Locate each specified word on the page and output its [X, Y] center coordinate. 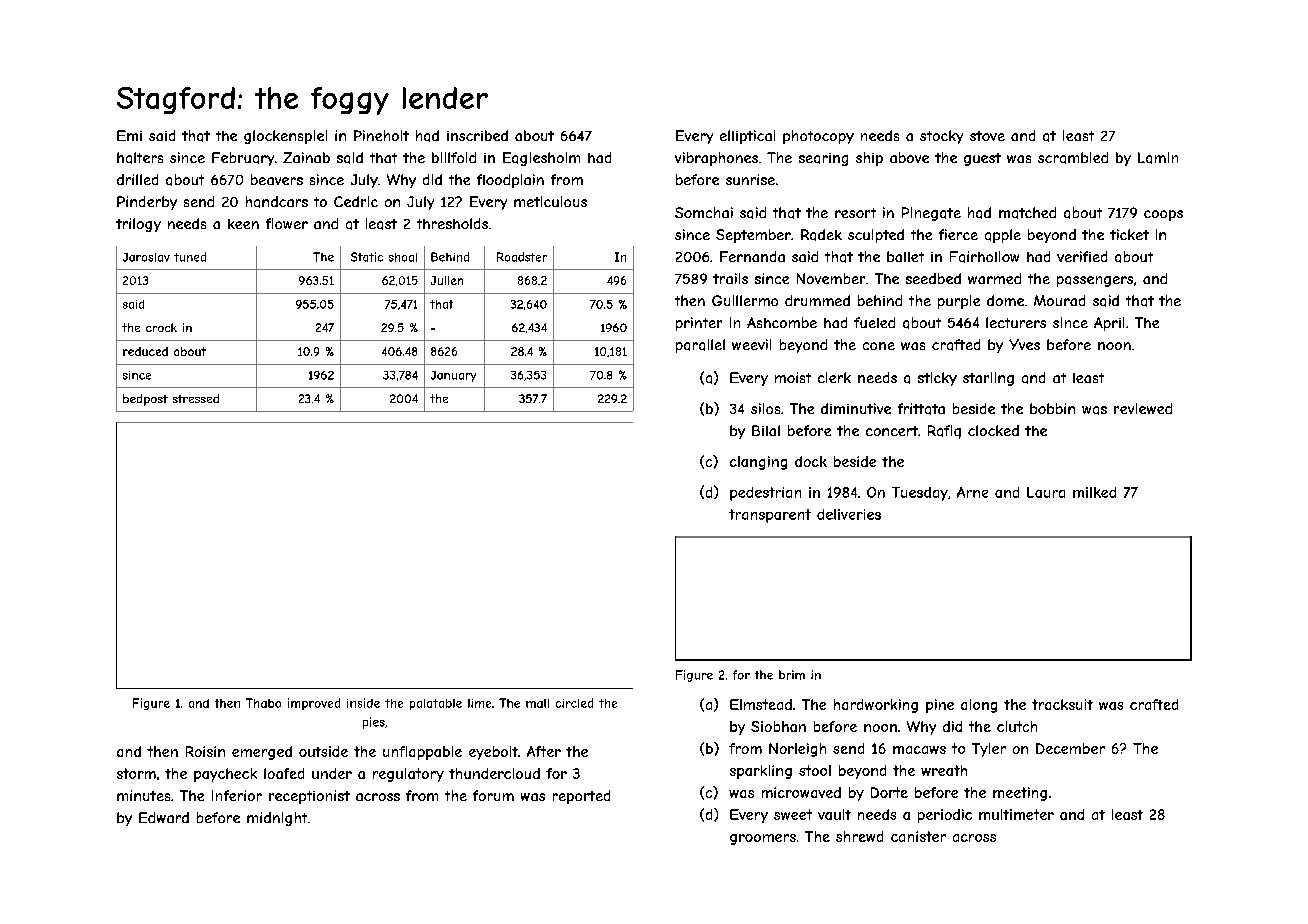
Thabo [263, 703]
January [453, 376]
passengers [1095, 281]
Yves [1024, 344]
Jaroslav [146, 257]
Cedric [356, 201]
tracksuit [1062, 704]
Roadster [522, 257]
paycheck [225, 775]
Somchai [704, 212]
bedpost [145, 400]
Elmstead [761, 704]
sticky [937, 379]
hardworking [876, 706]
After [544, 751]
